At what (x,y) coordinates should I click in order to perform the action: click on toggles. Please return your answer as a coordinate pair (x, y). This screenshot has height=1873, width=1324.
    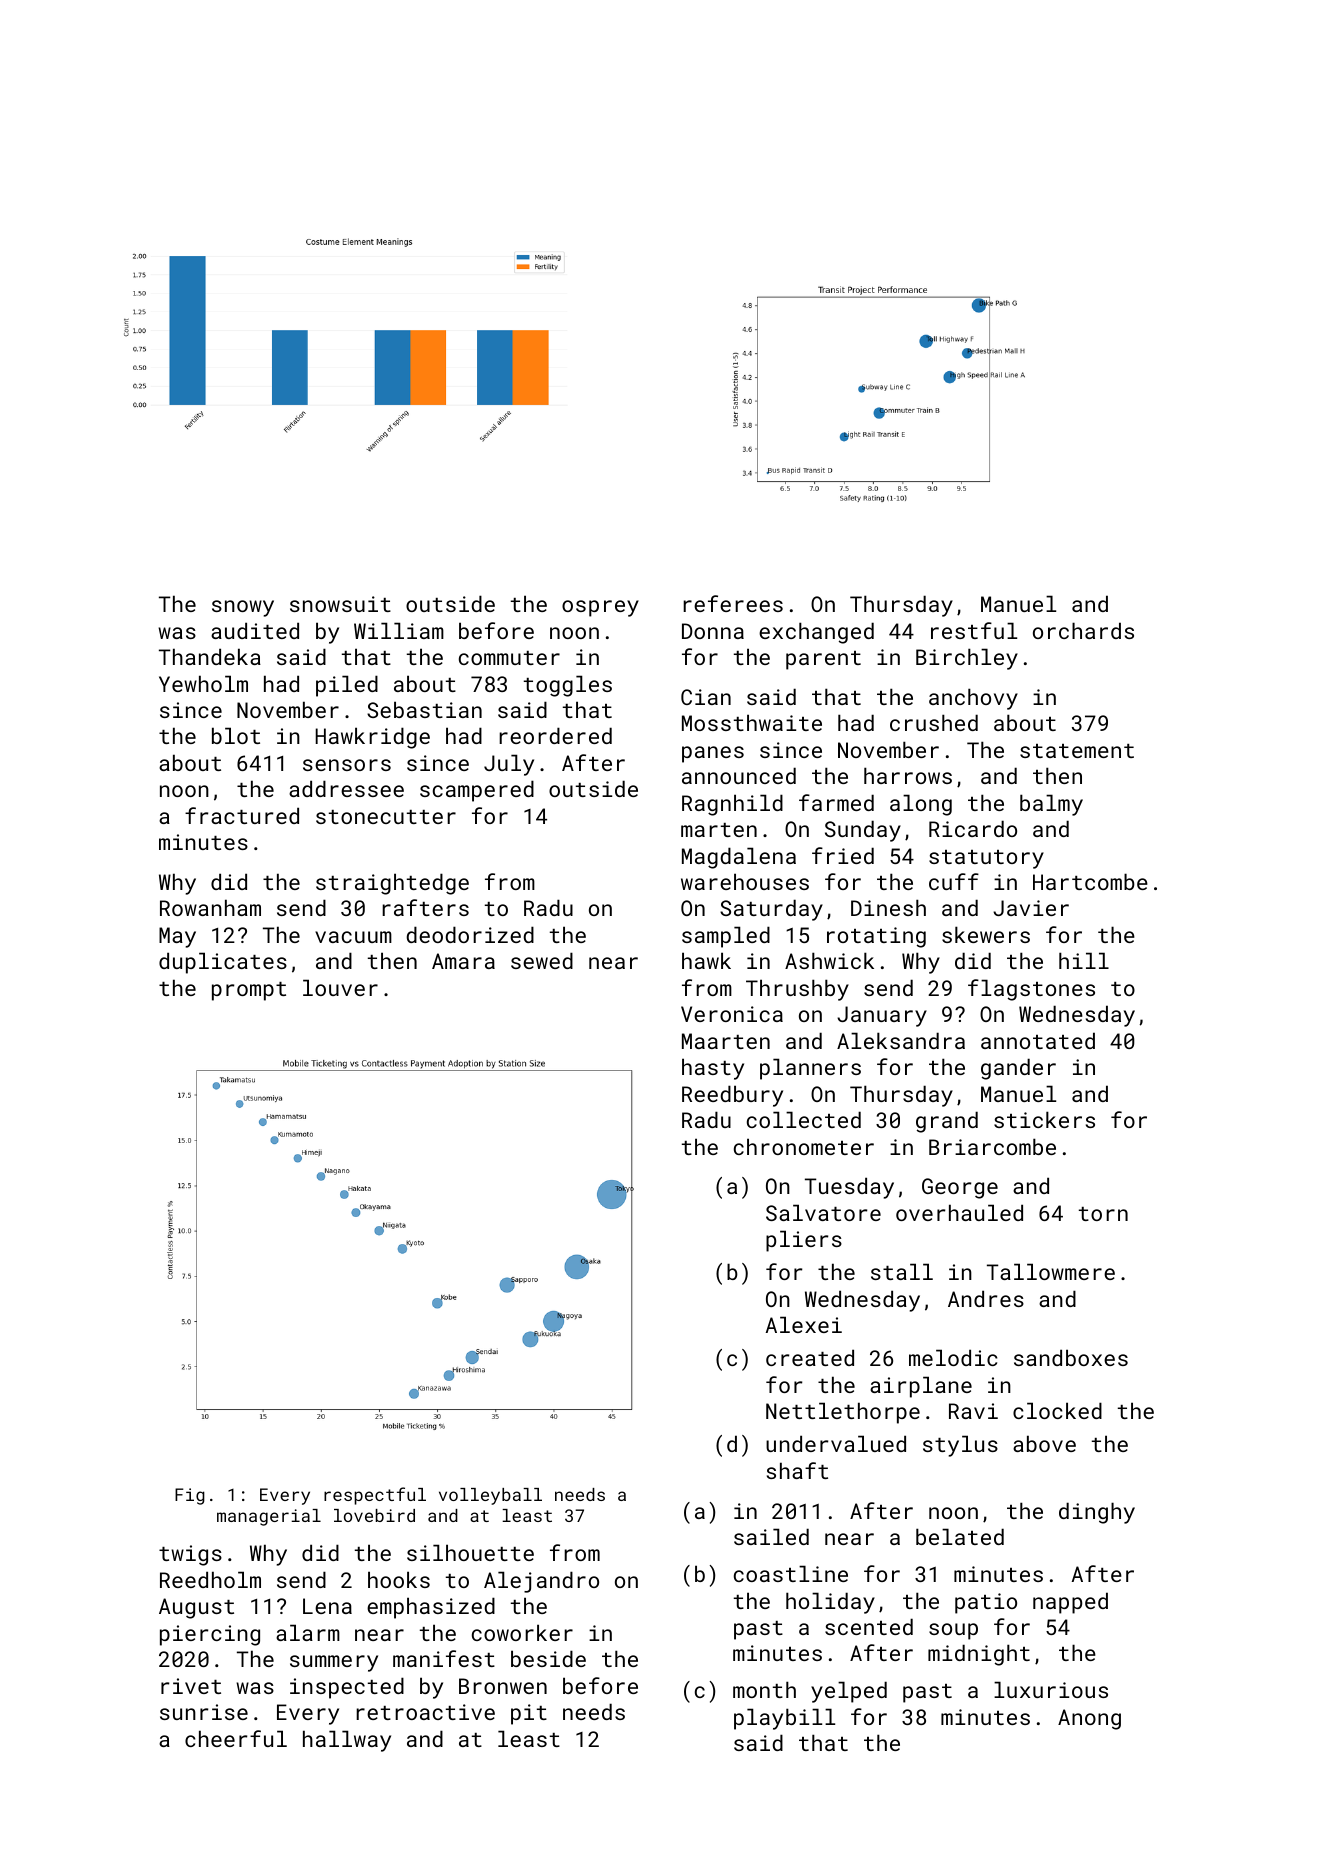
    Looking at the image, I should click on (568, 686).
